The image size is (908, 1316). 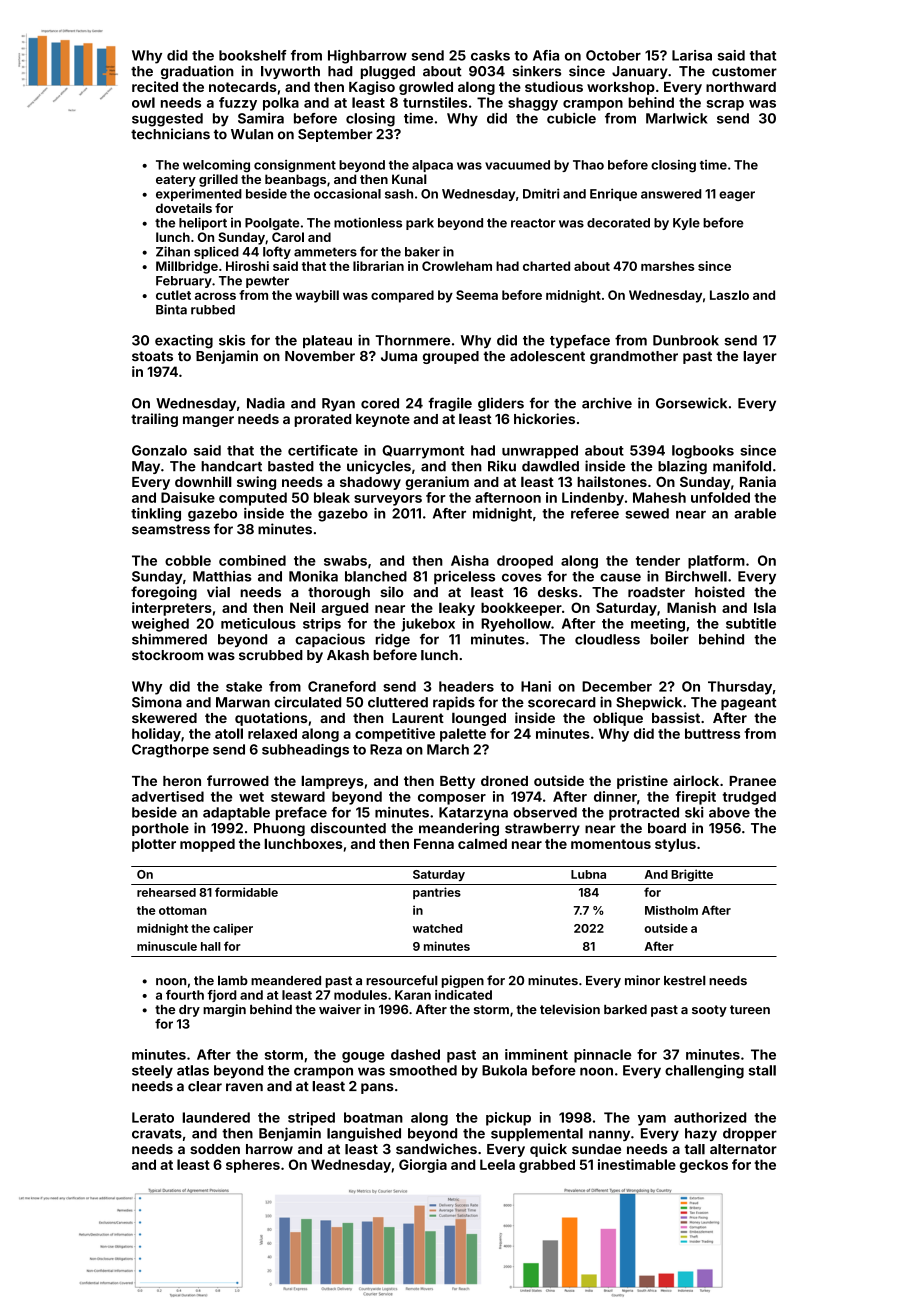 What do you see at coordinates (760, 357) in the image?
I see `layer` at bounding box center [760, 357].
